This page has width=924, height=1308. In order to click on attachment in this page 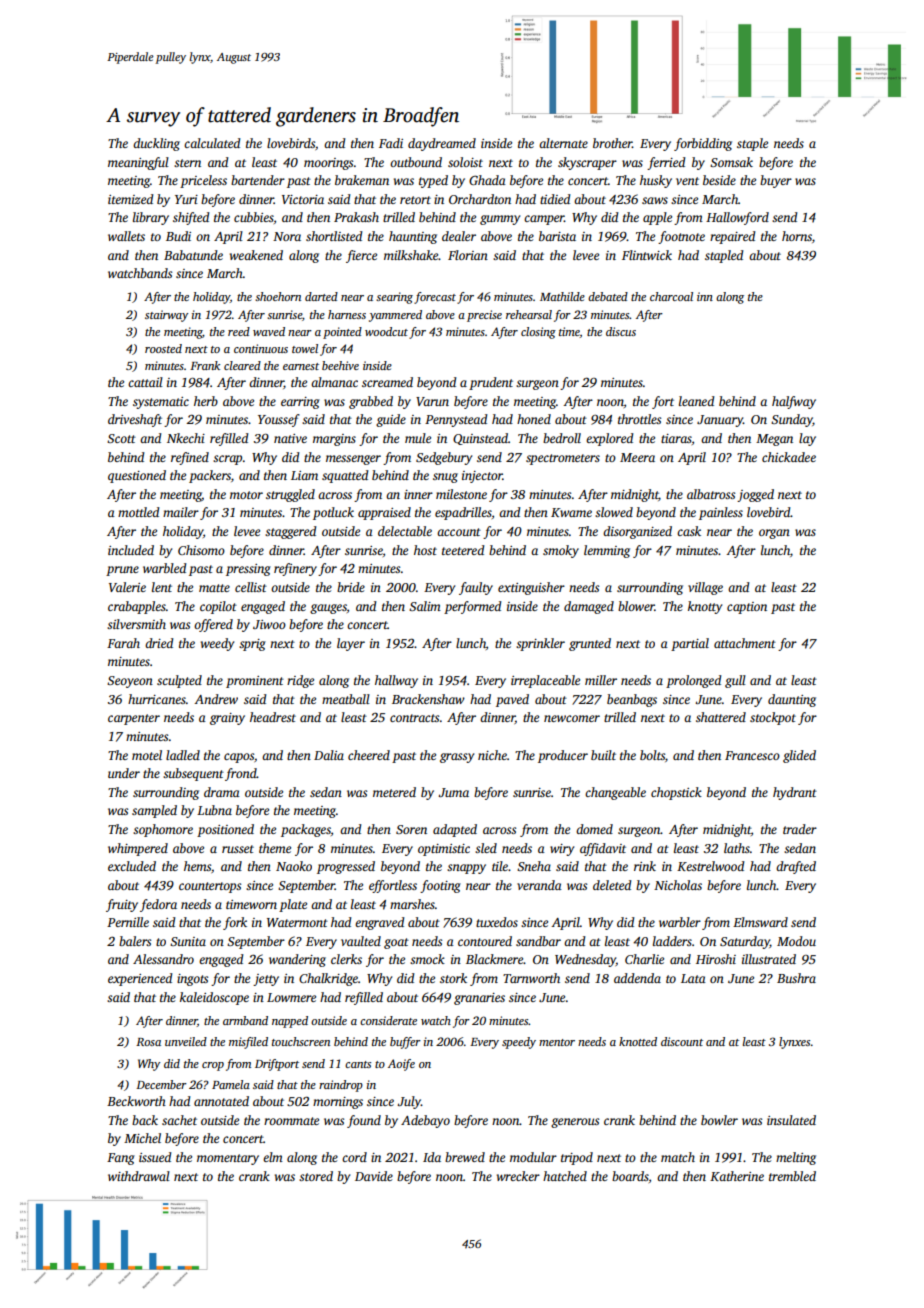, I will do `click(745, 643)`.
